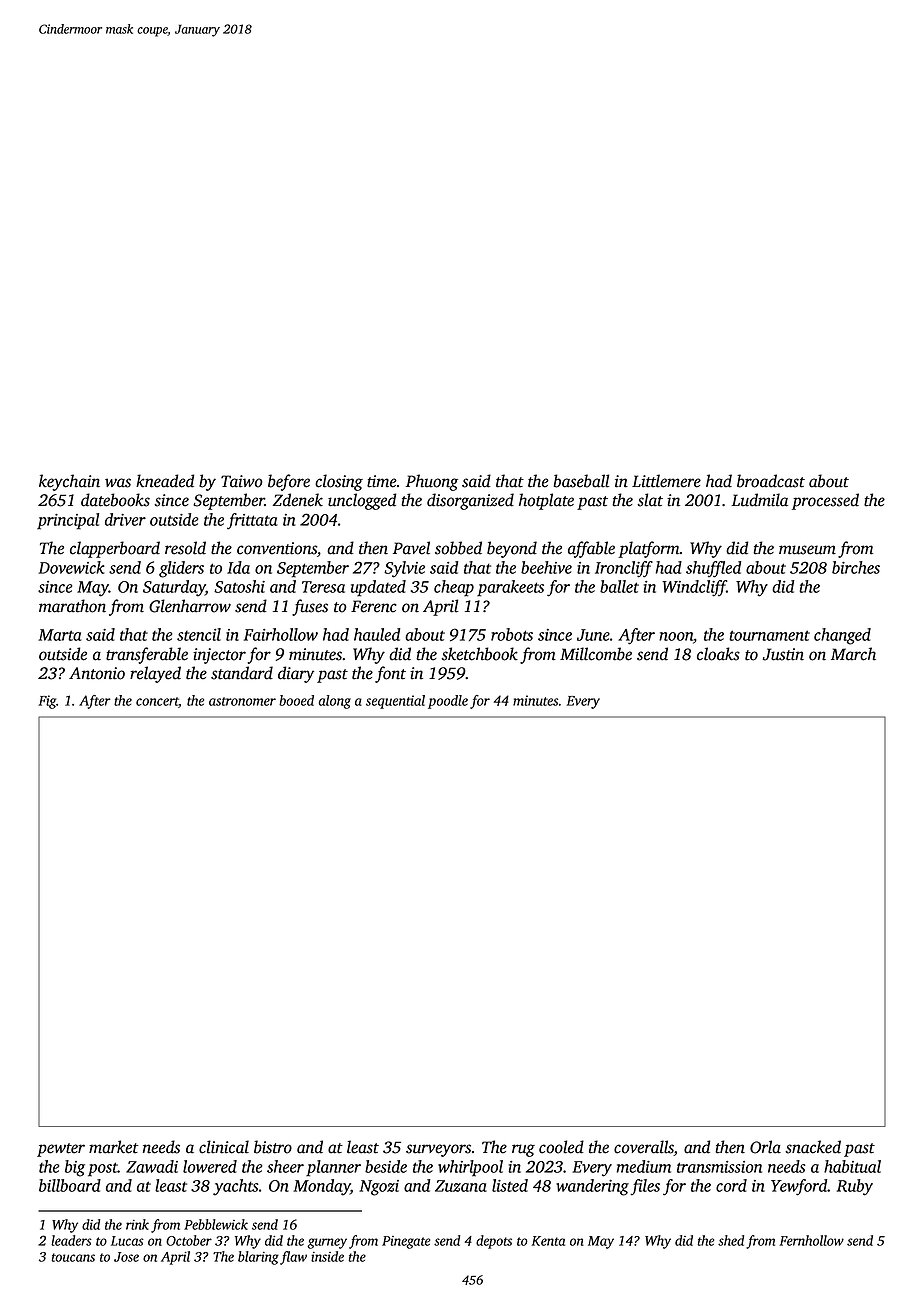 The height and width of the screenshot is (1308, 924). What do you see at coordinates (853, 654) in the screenshot?
I see `March` at bounding box center [853, 654].
